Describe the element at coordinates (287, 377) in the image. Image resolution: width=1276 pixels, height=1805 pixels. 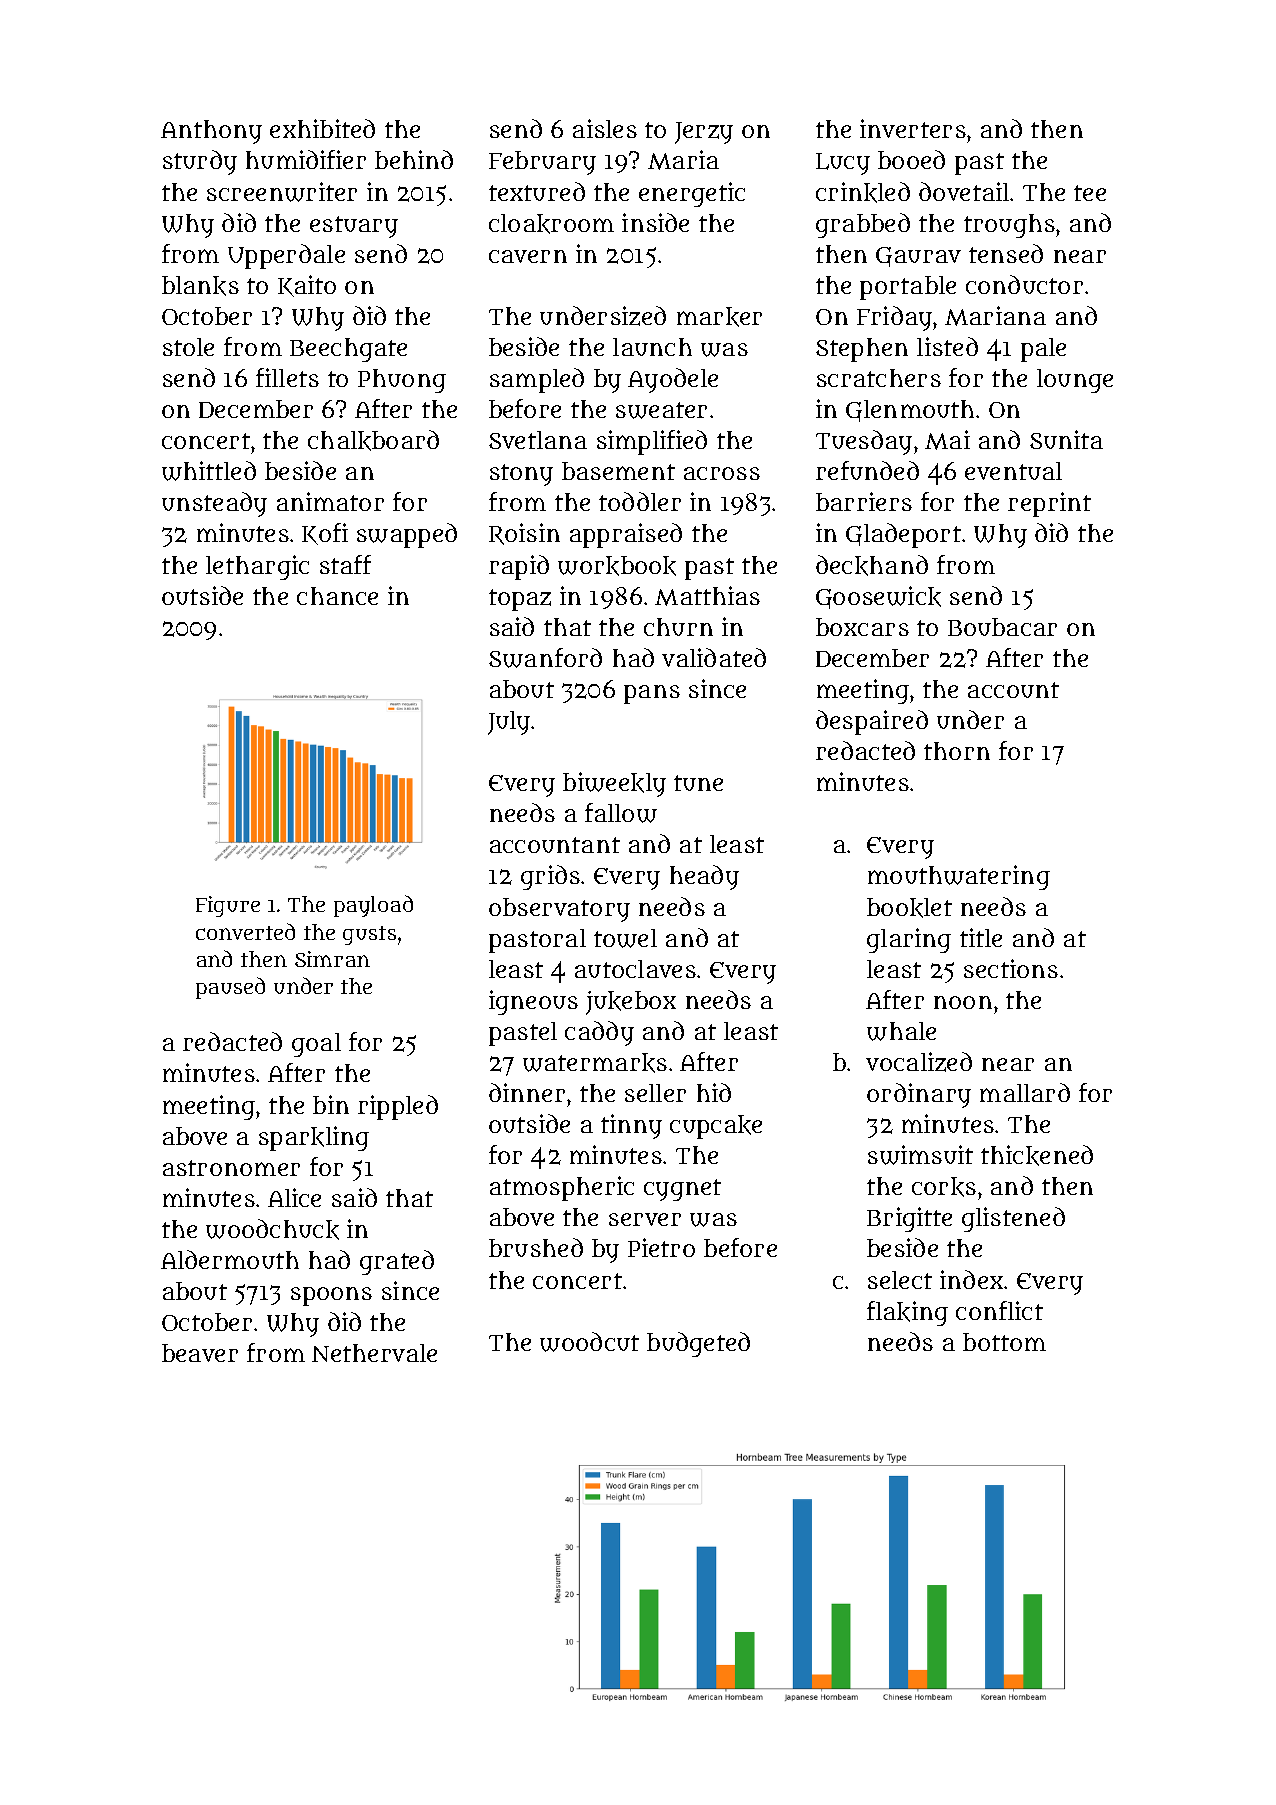
I see `fillets` at that location.
